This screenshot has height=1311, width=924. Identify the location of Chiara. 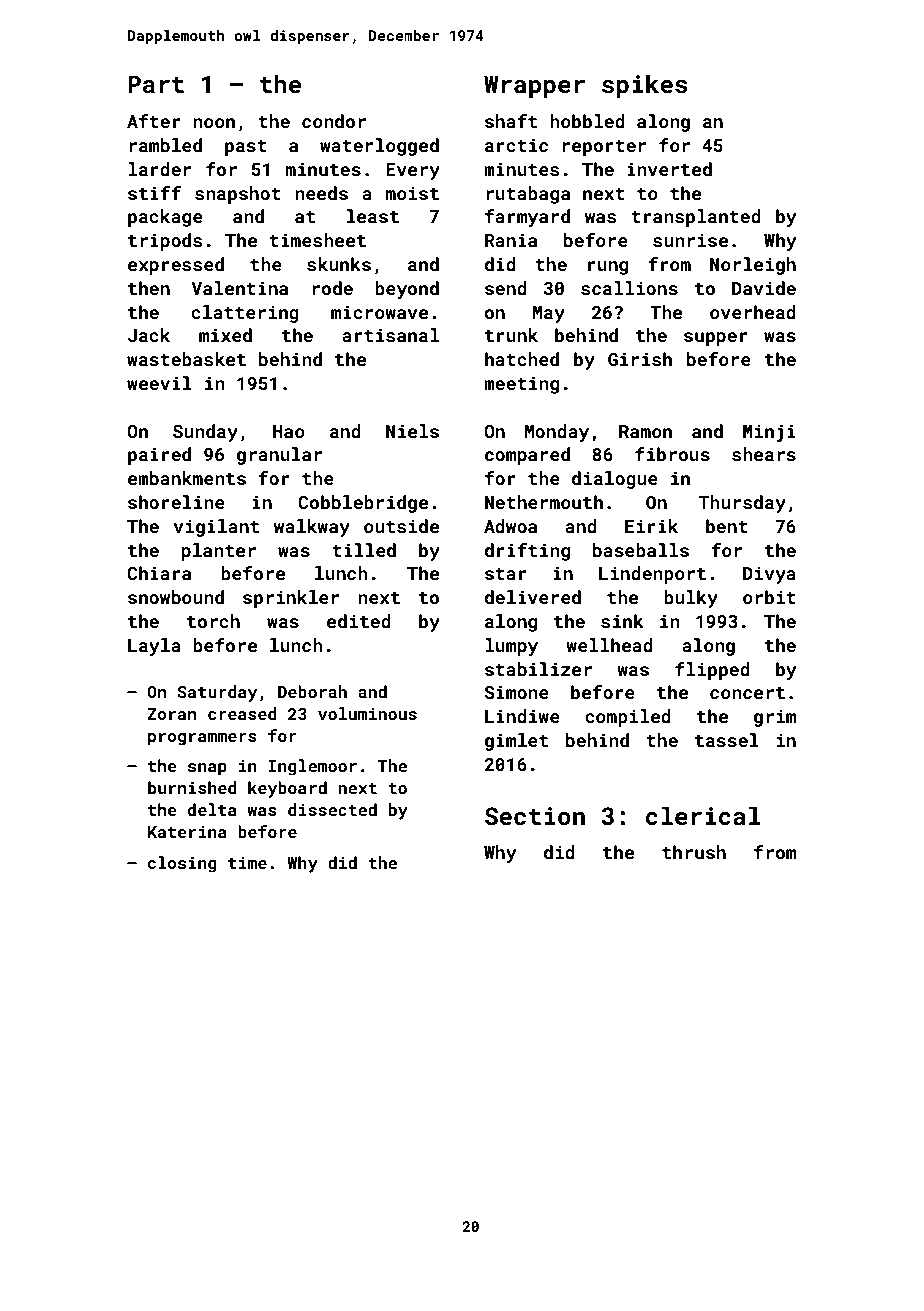
(159, 573).
